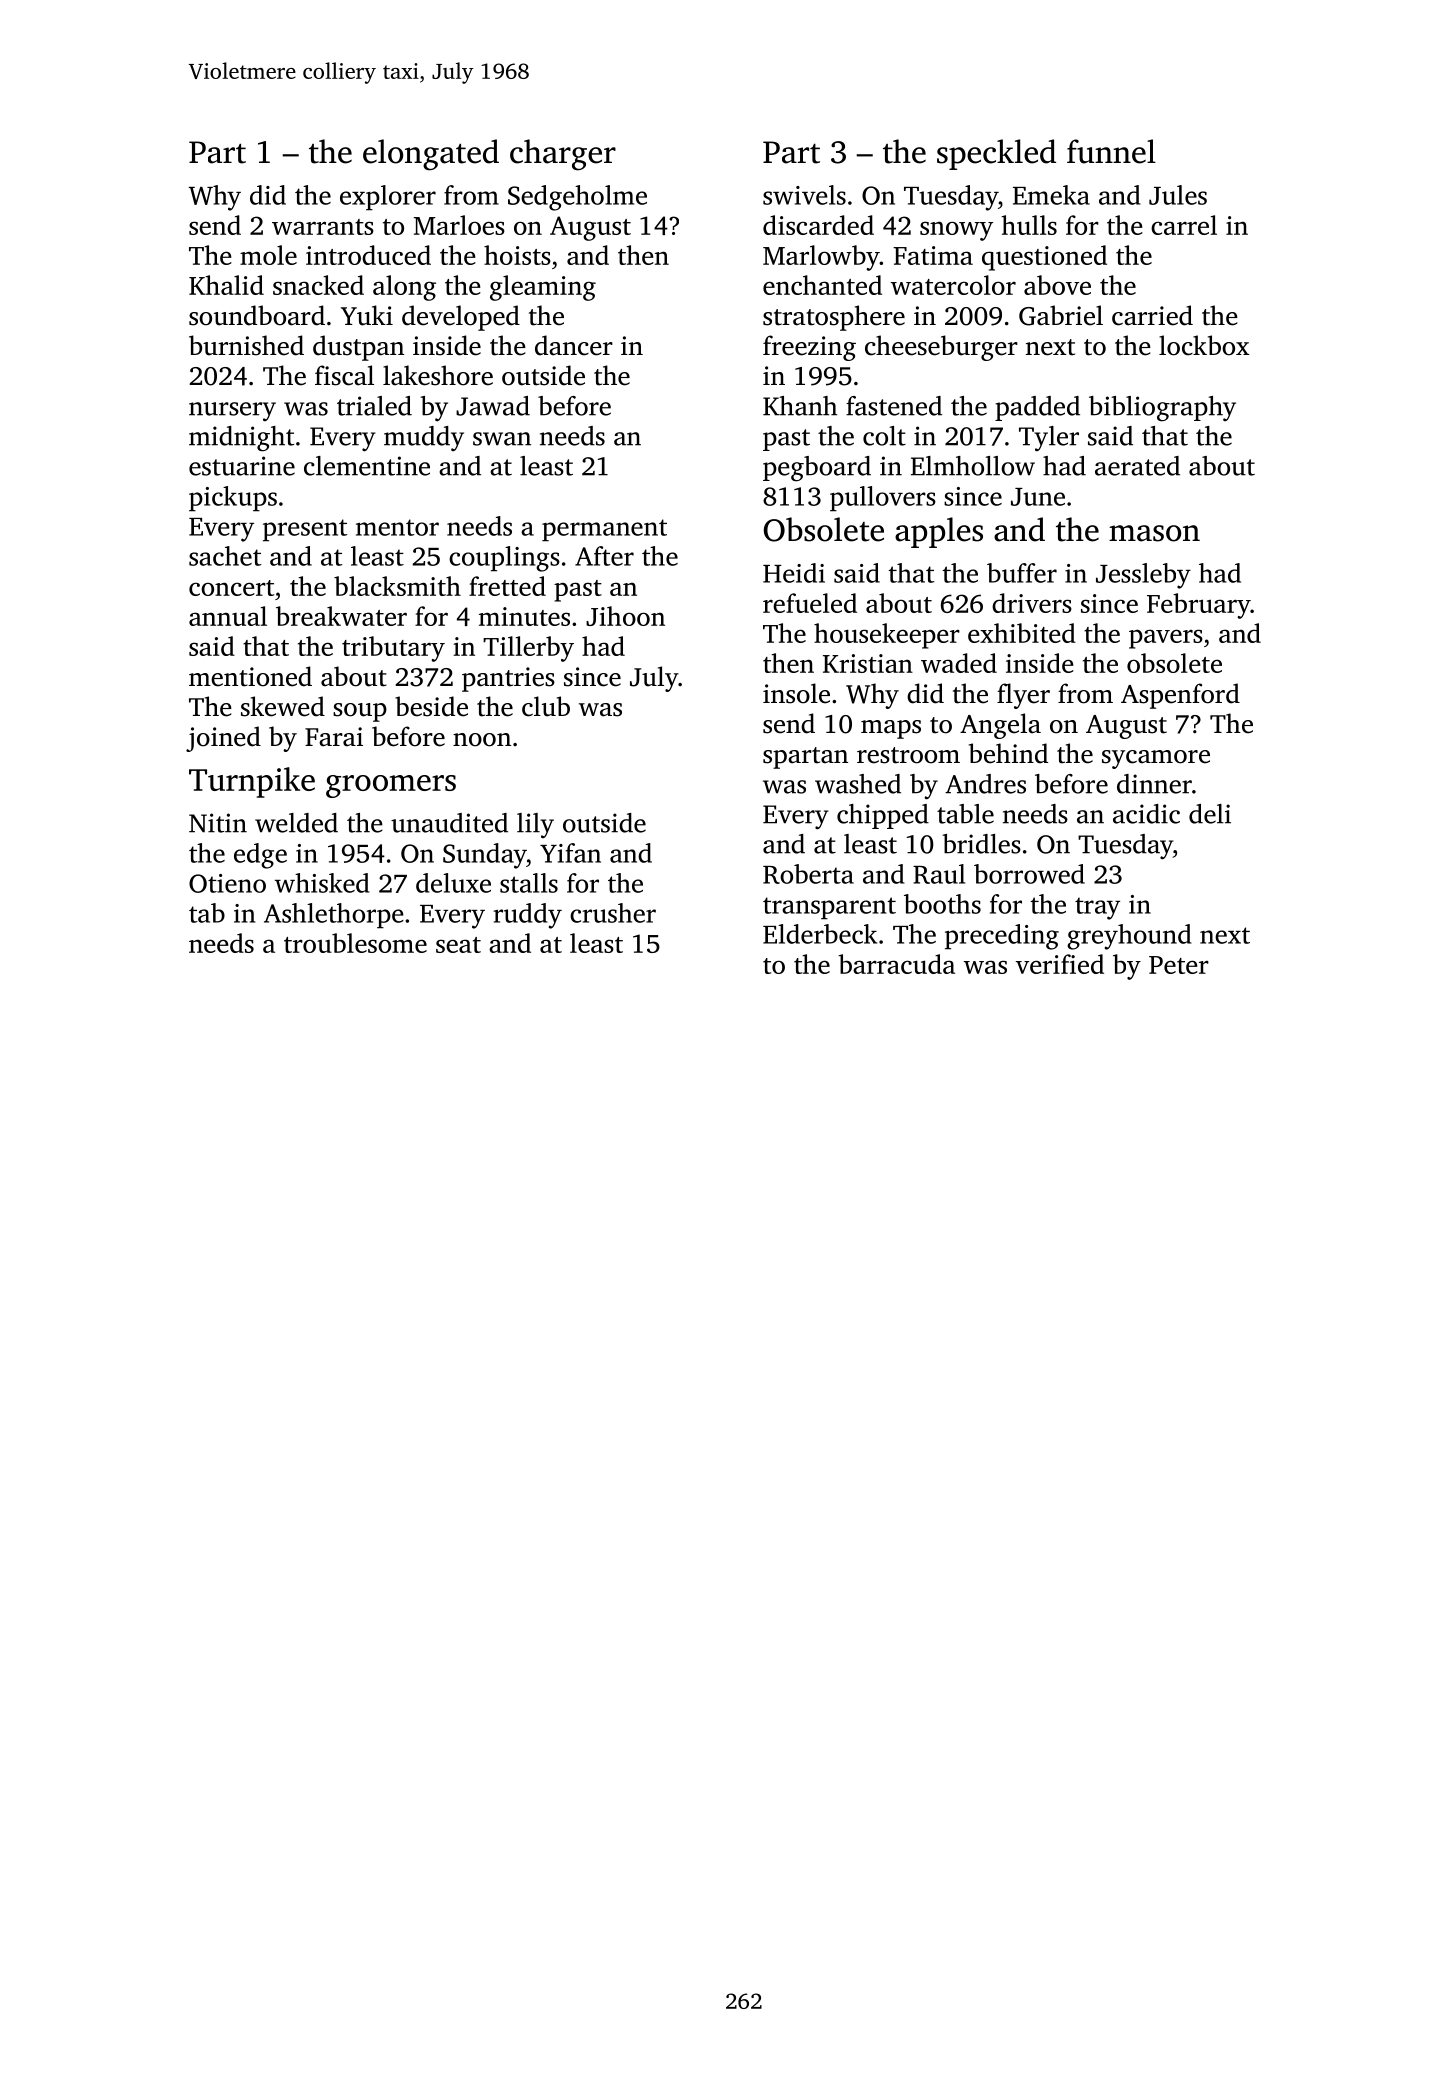  Describe the element at coordinates (218, 823) in the screenshot. I see `Nitin` at that location.
